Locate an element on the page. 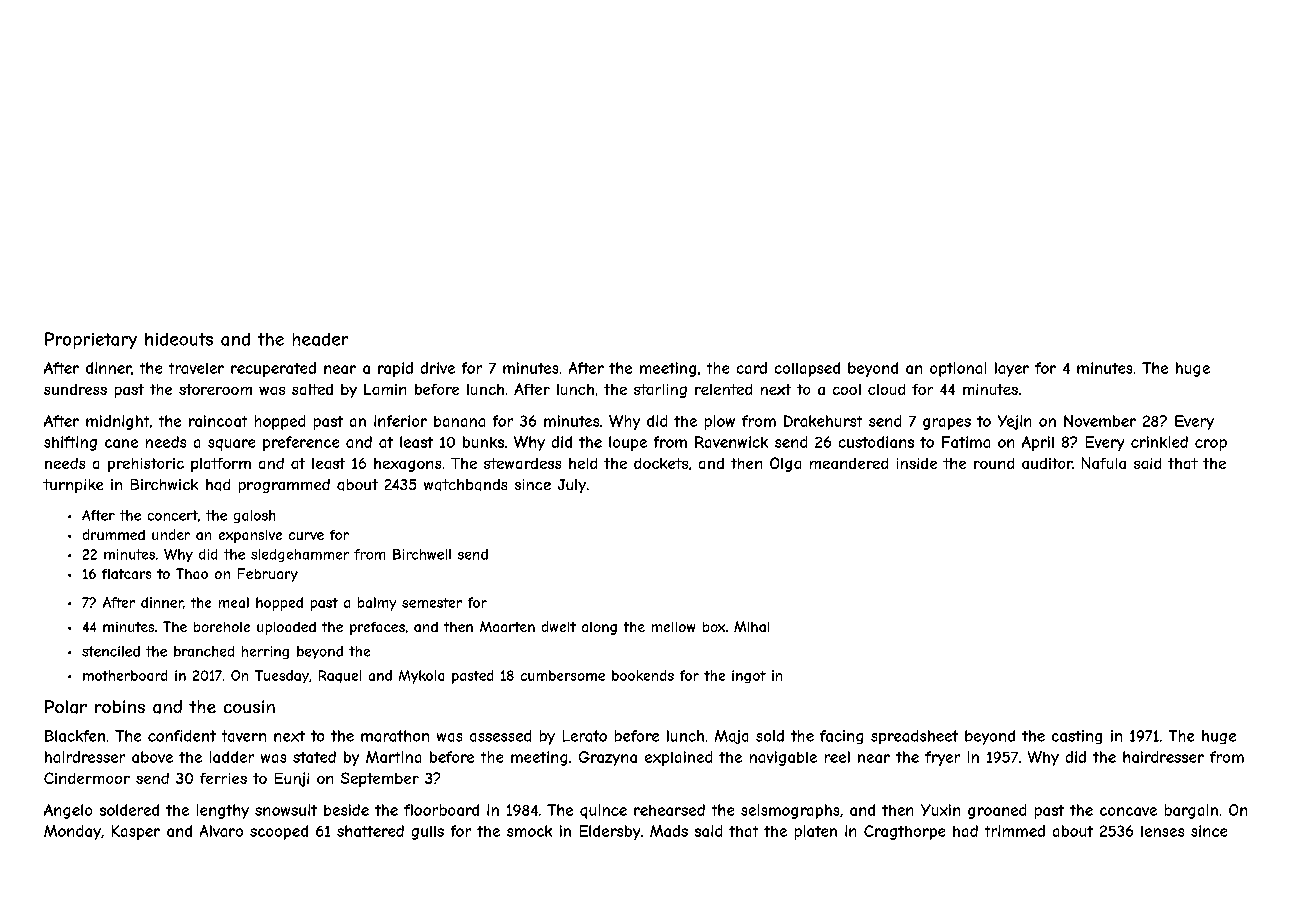 The height and width of the document is (924, 1308). Olga is located at coordinates (785, 464).
